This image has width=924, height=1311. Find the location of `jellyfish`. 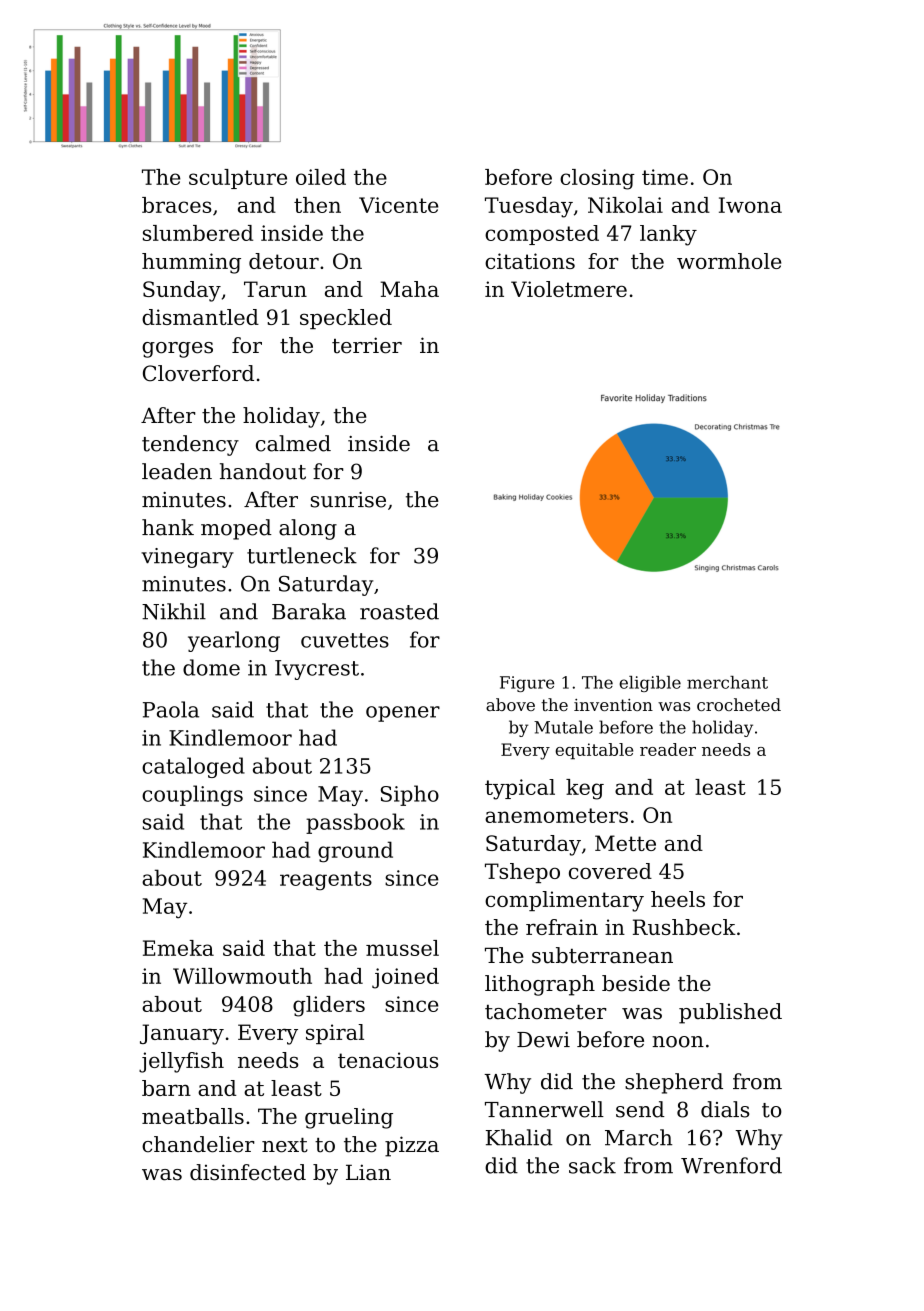

jellyfish is located at coordinates (181, 1062).
